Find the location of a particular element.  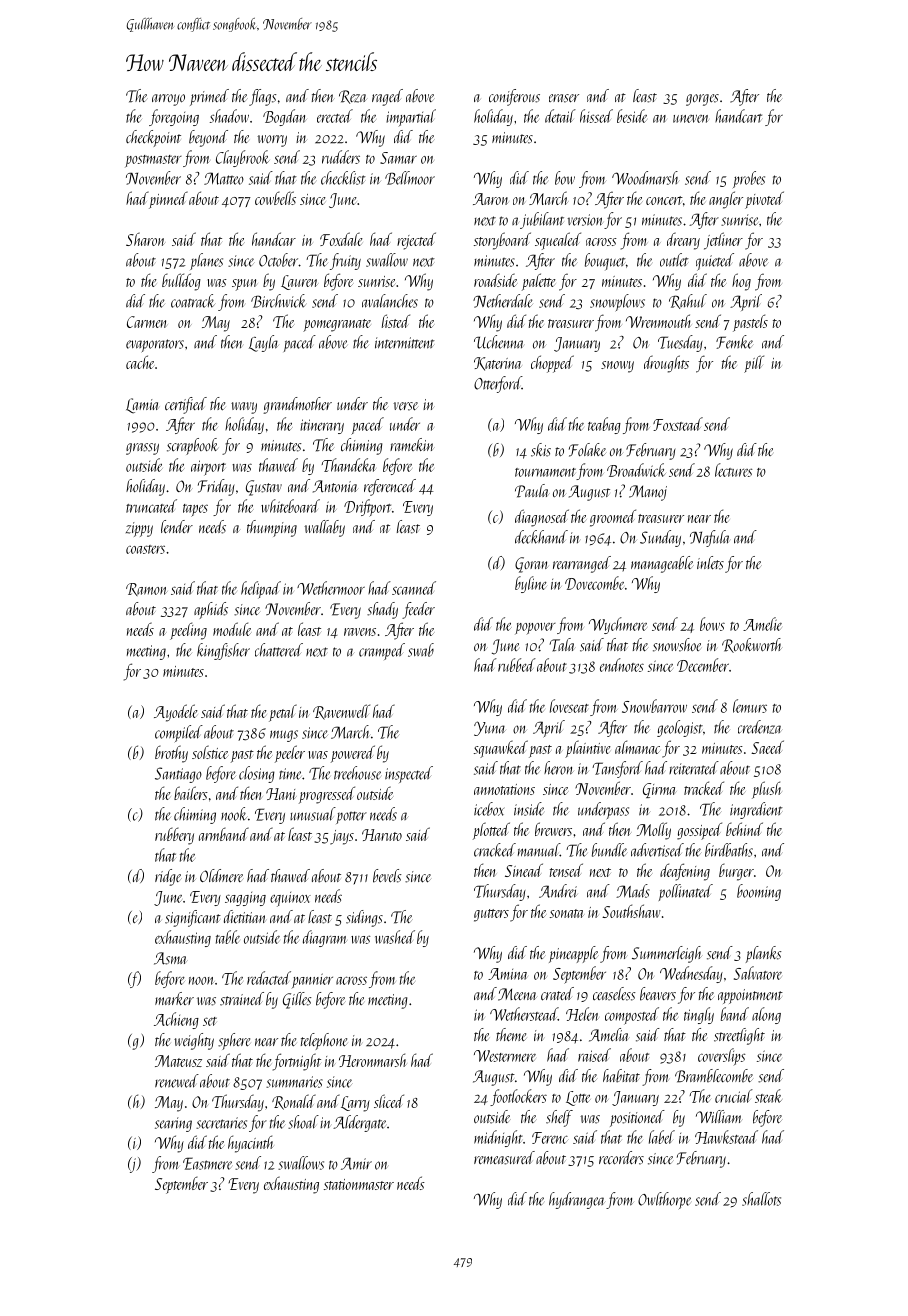

Tansford is located at coordinates (617, 769).
